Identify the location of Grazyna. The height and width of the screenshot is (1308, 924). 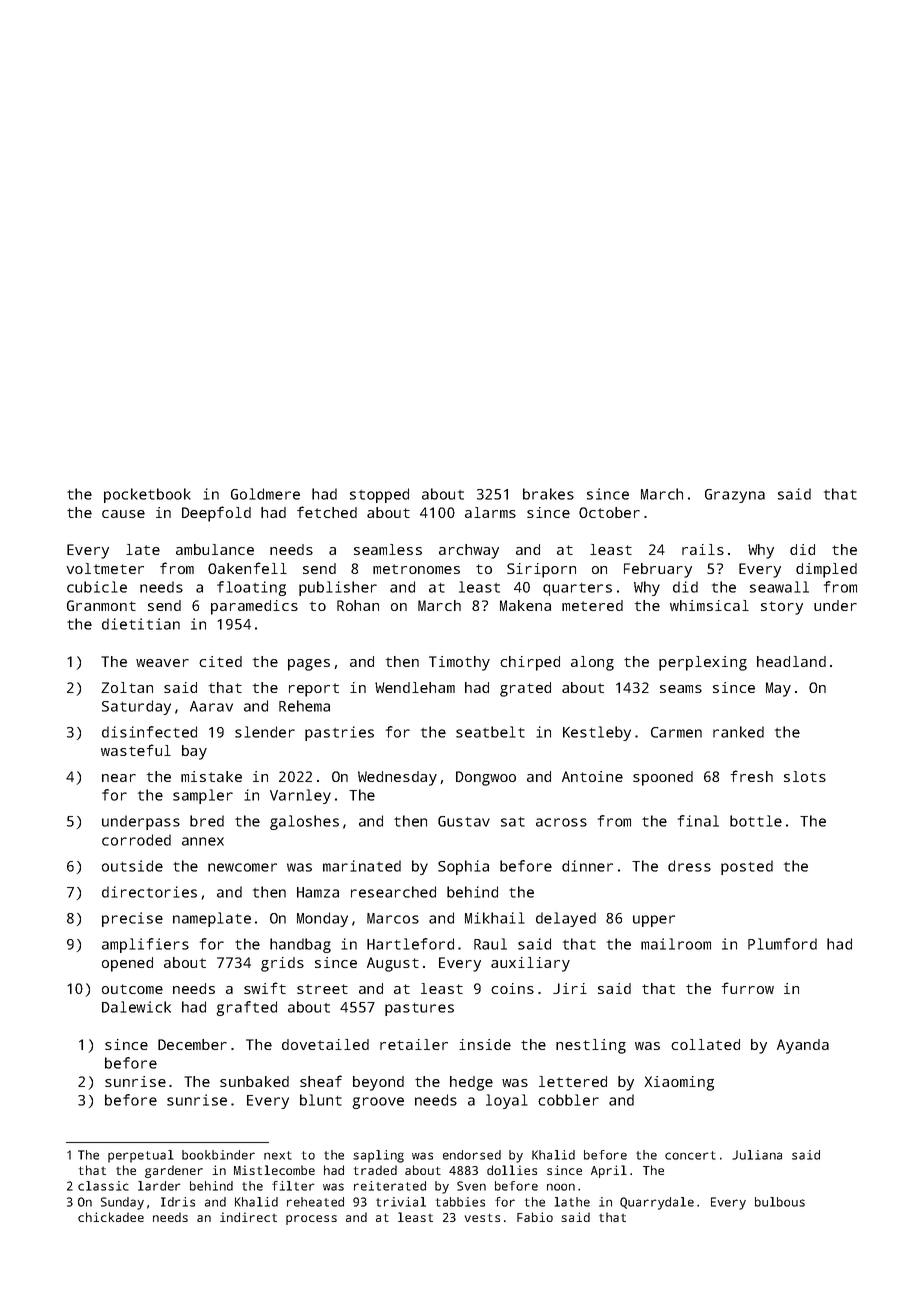
(735, 496).
